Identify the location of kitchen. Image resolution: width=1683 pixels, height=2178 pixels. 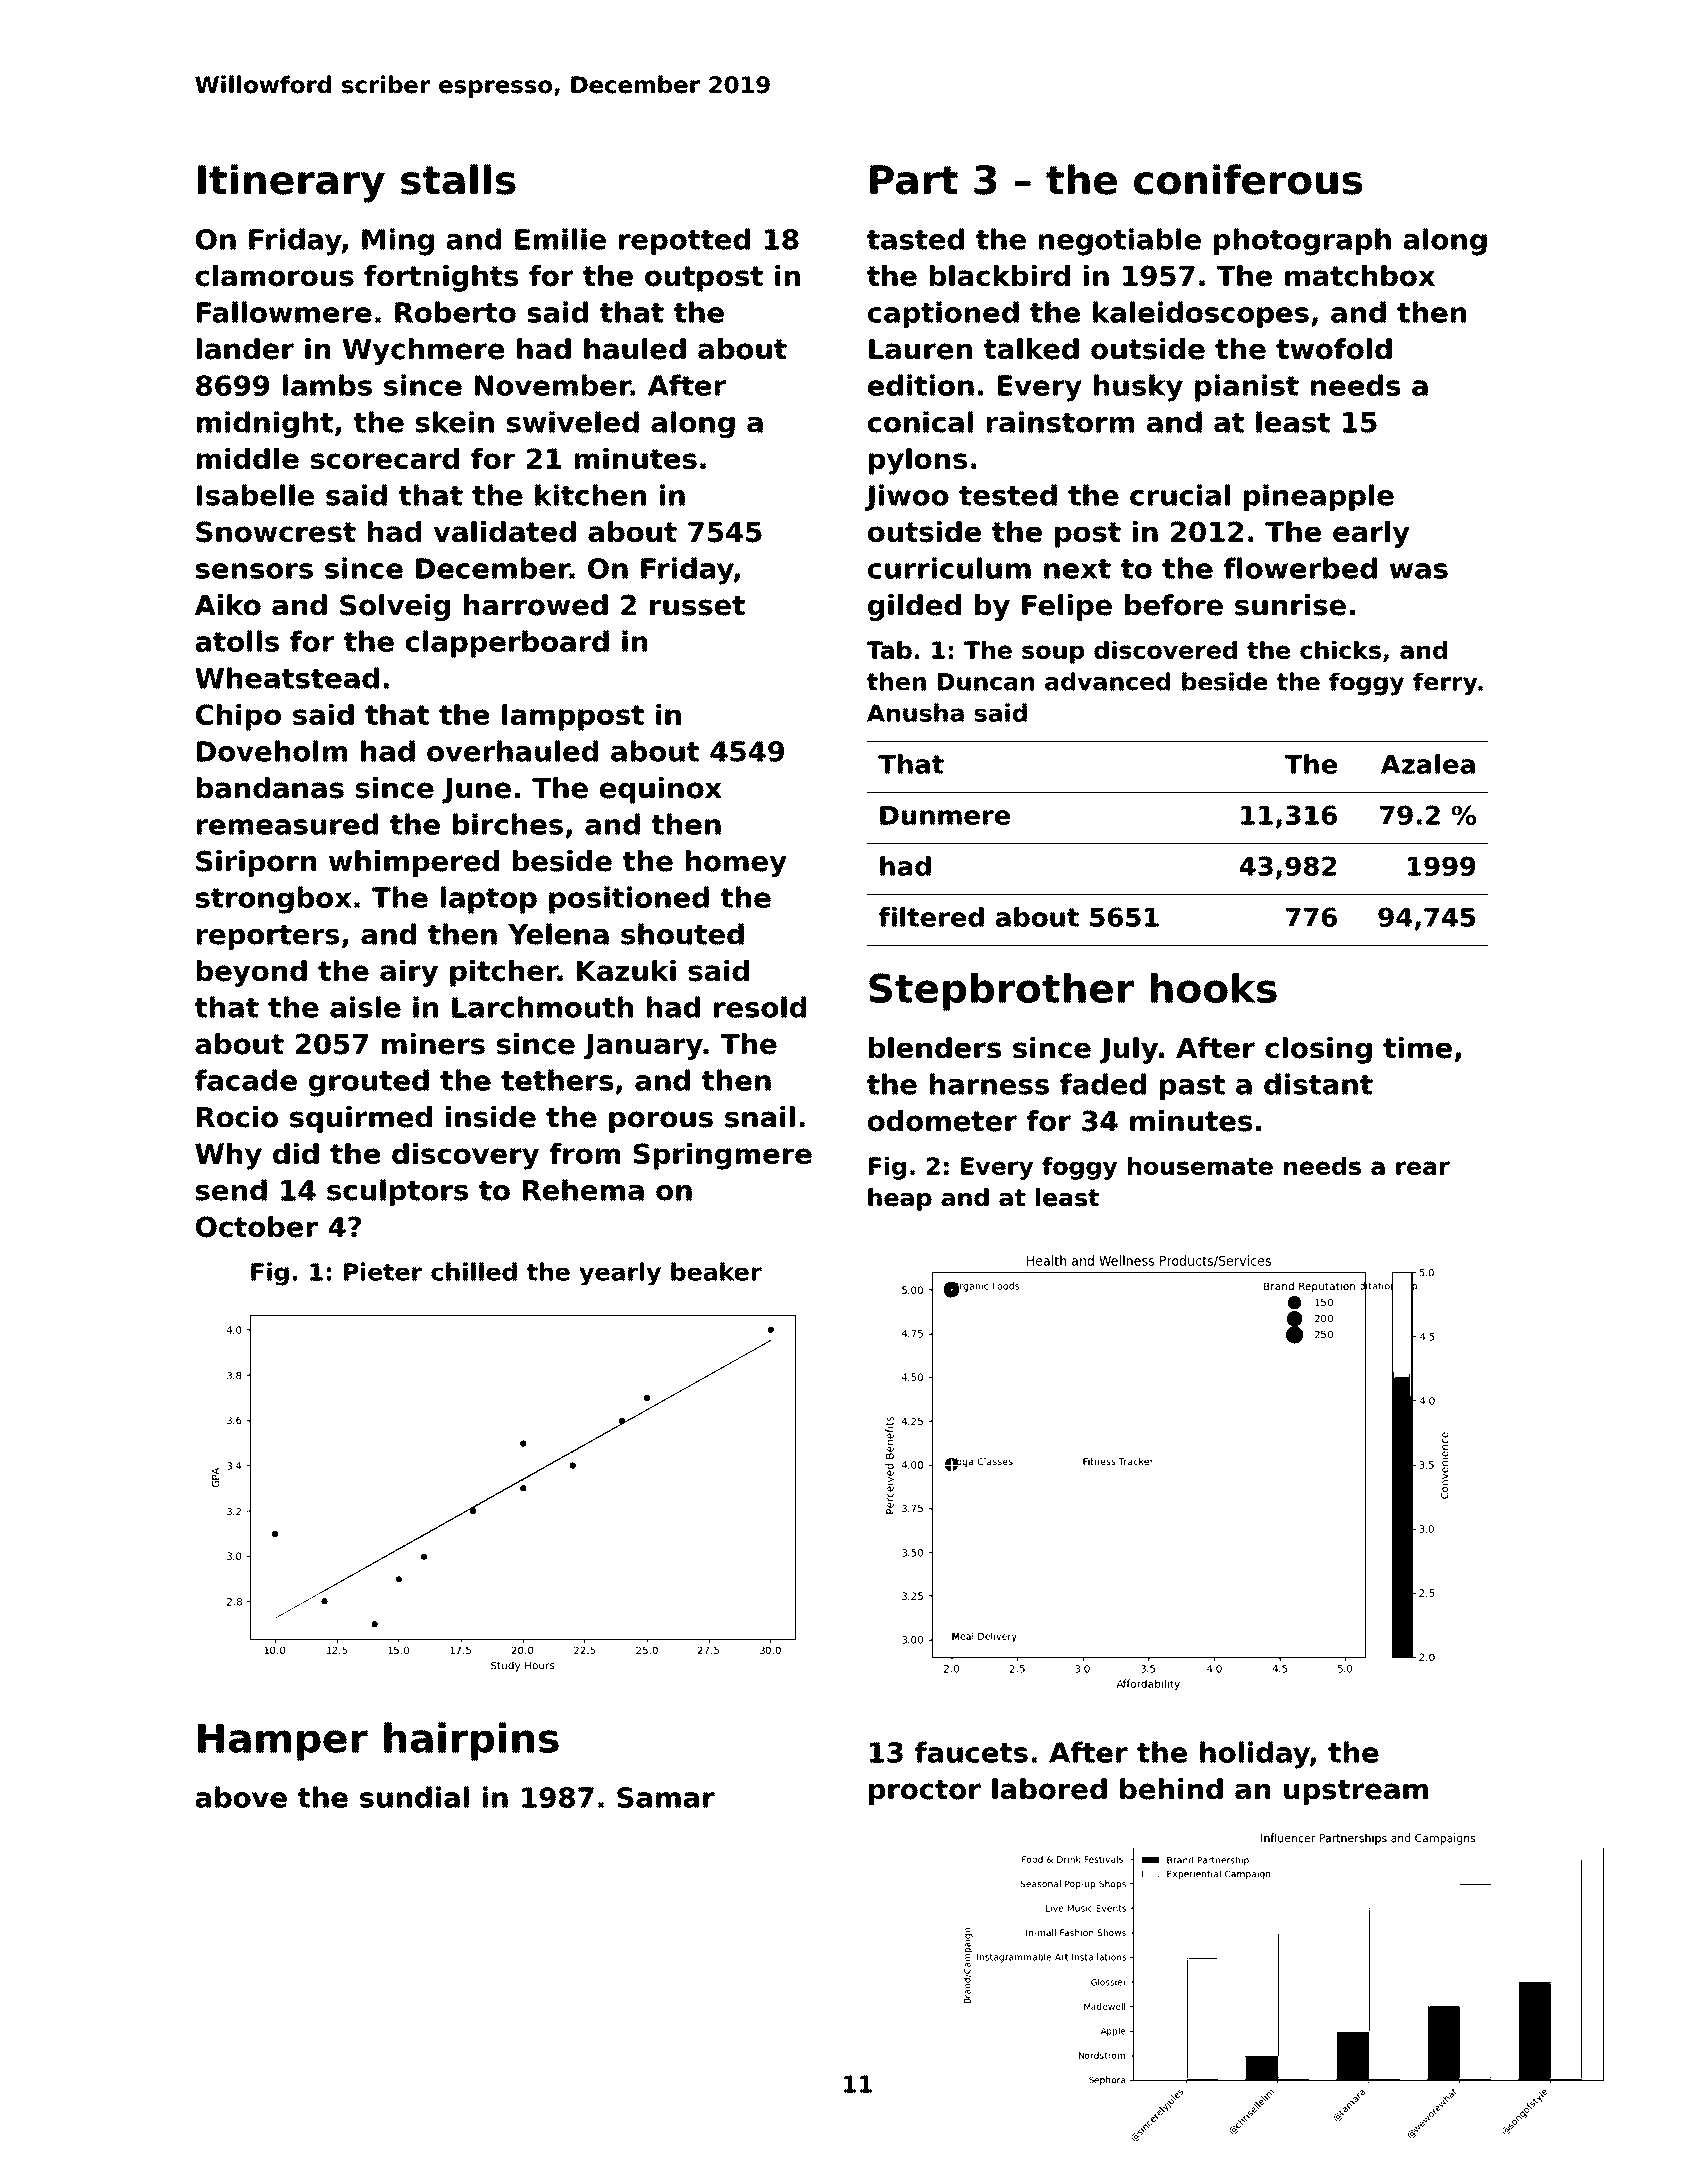
(590, 495).
